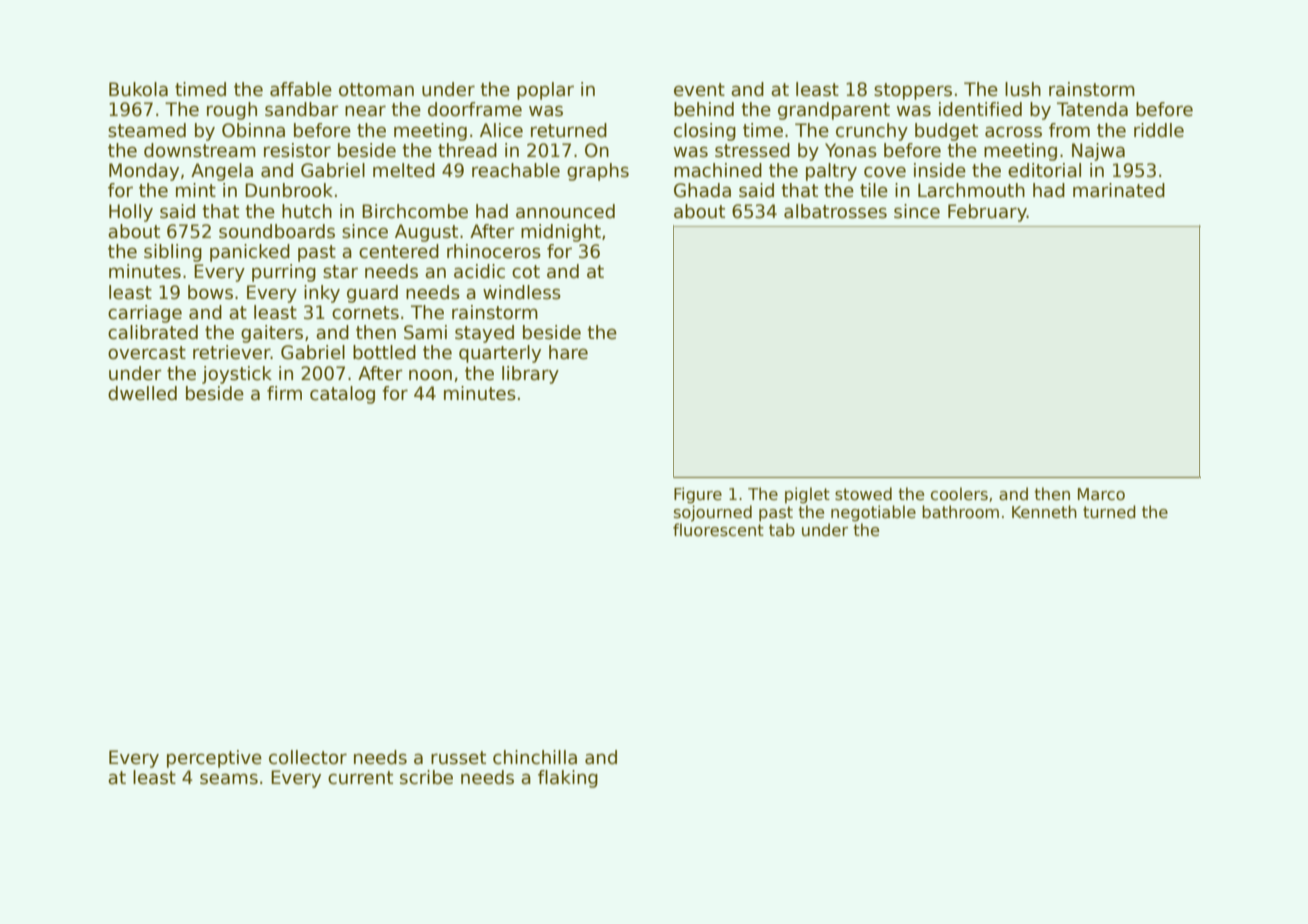 The width and height of the screenshot is (1308, 924). What do you see at coordinates (946, 132) in the screenshot?
I see `budget` at bounding box center [946, 132].
